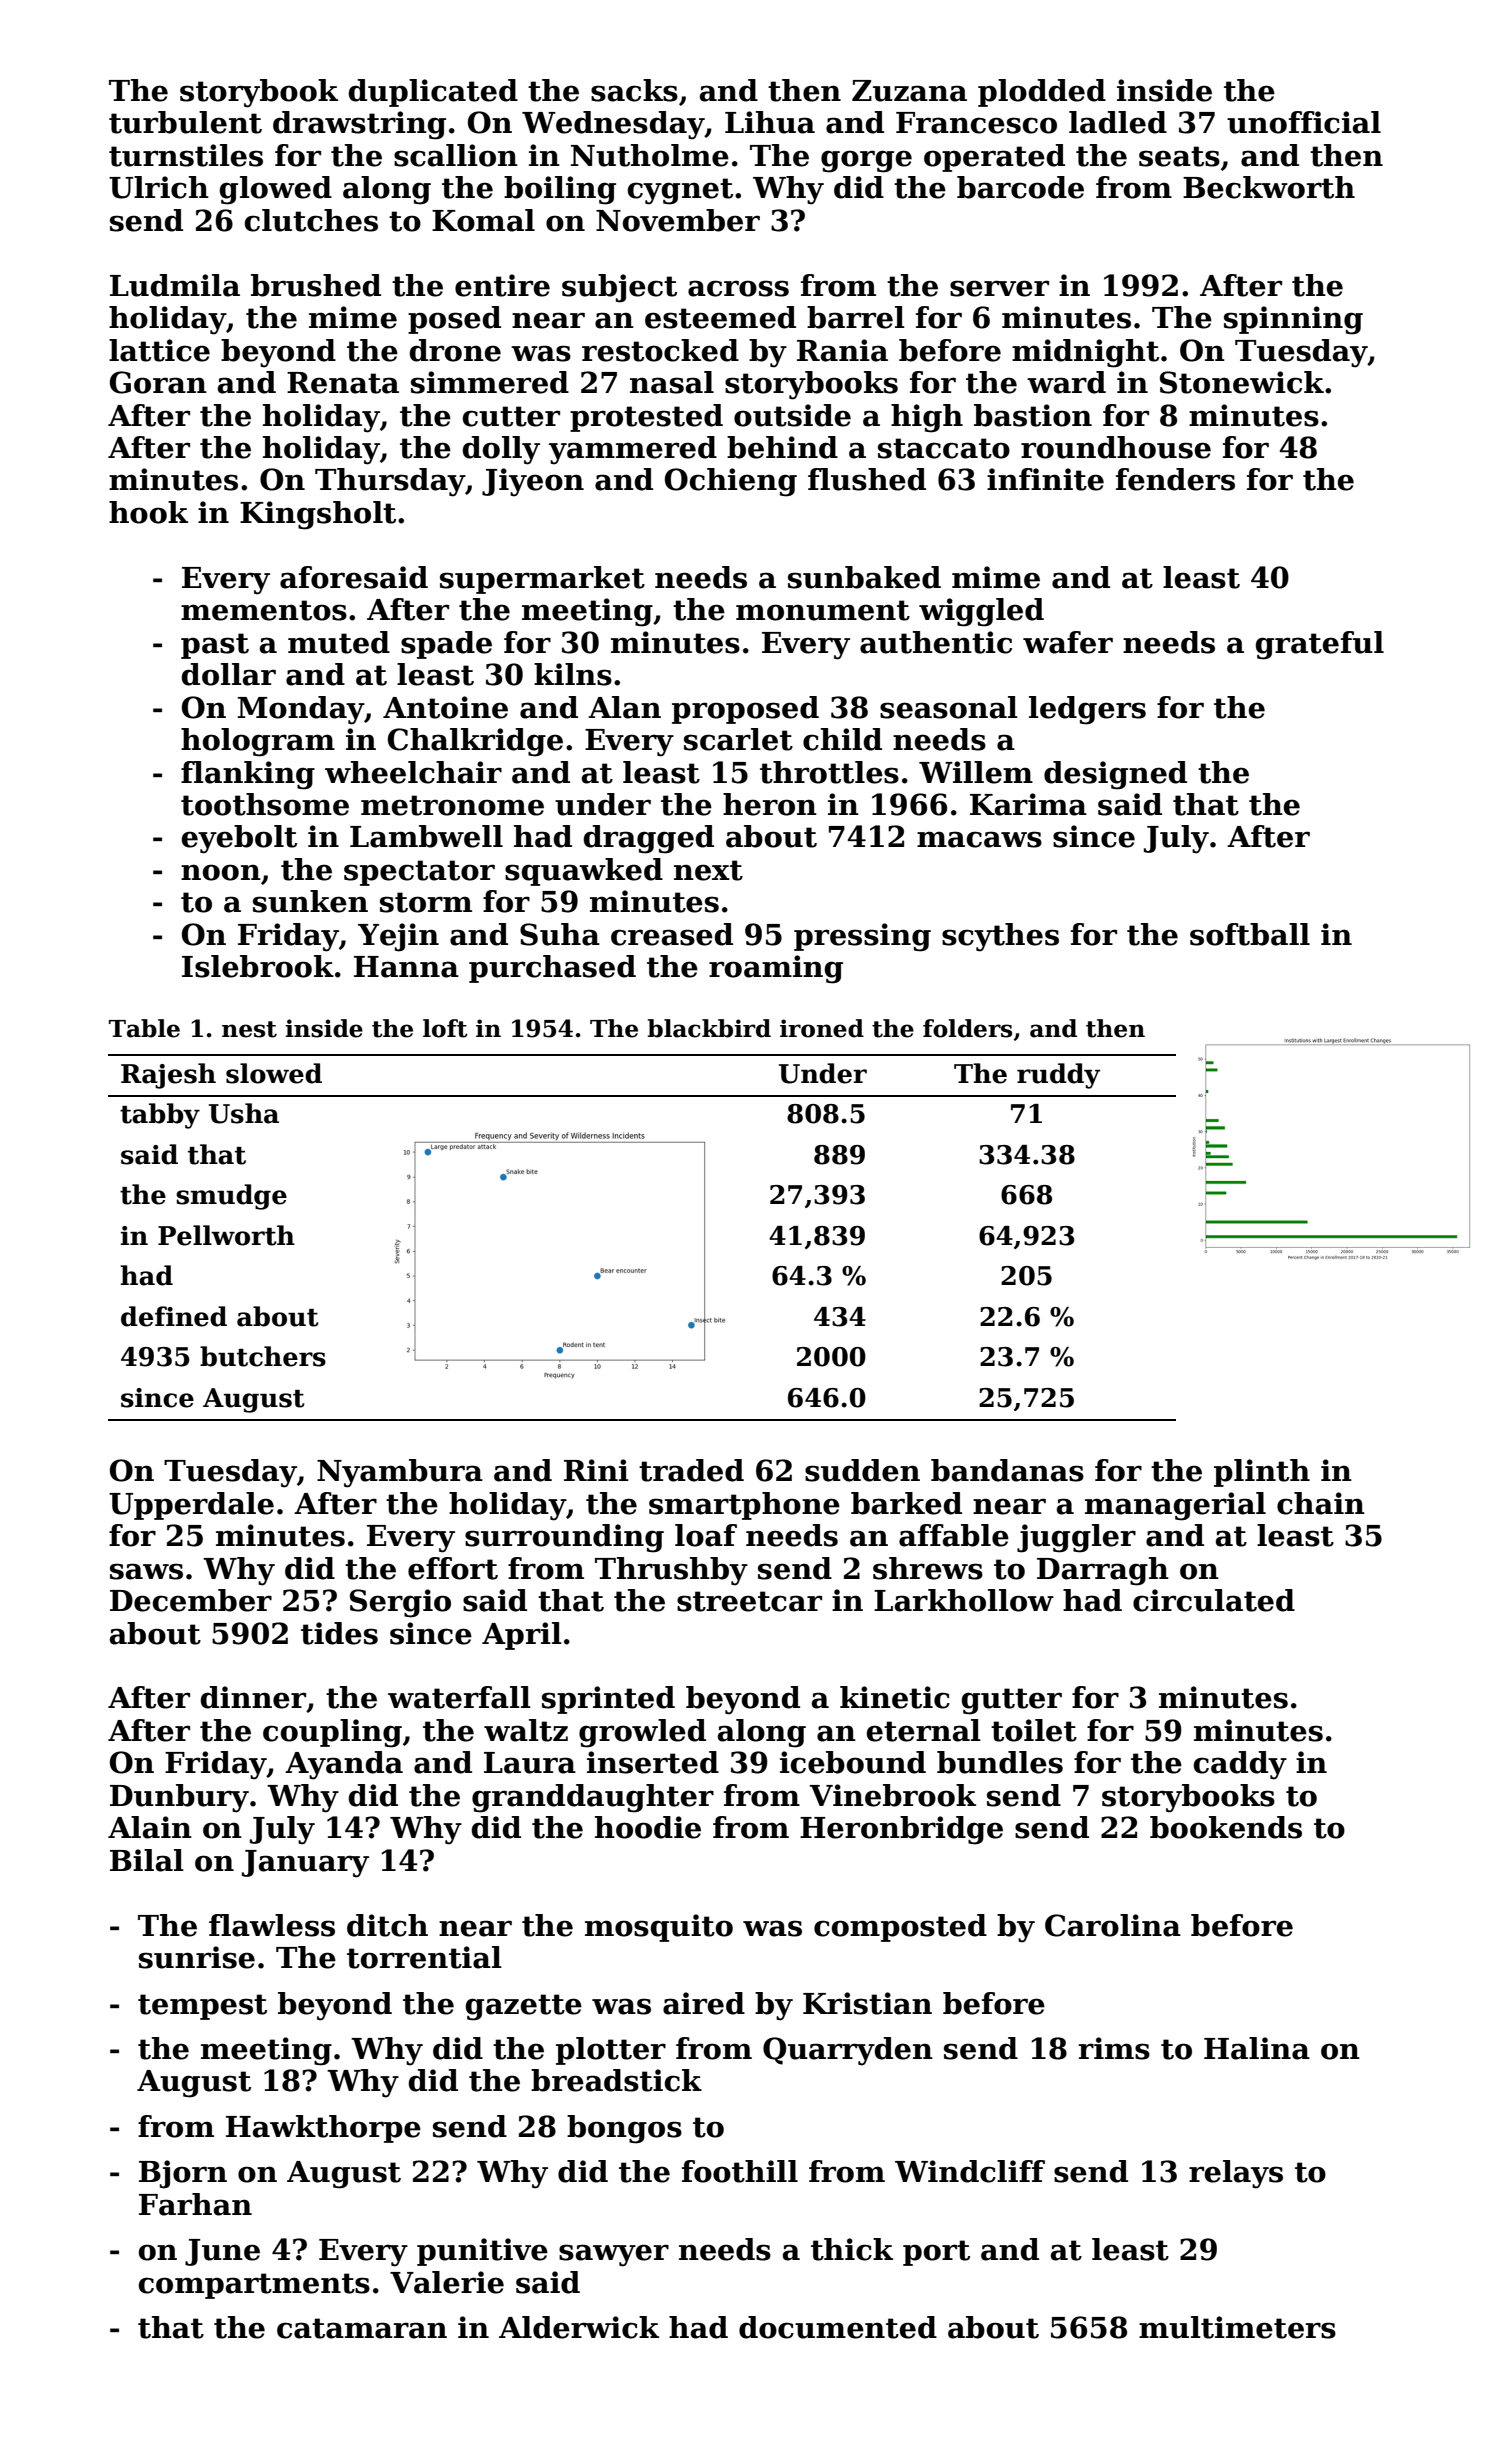 This page has width=1496, height=2464. Describe the element at coordinates (1262, 1473) in the page. I see `plinth` at that location.
